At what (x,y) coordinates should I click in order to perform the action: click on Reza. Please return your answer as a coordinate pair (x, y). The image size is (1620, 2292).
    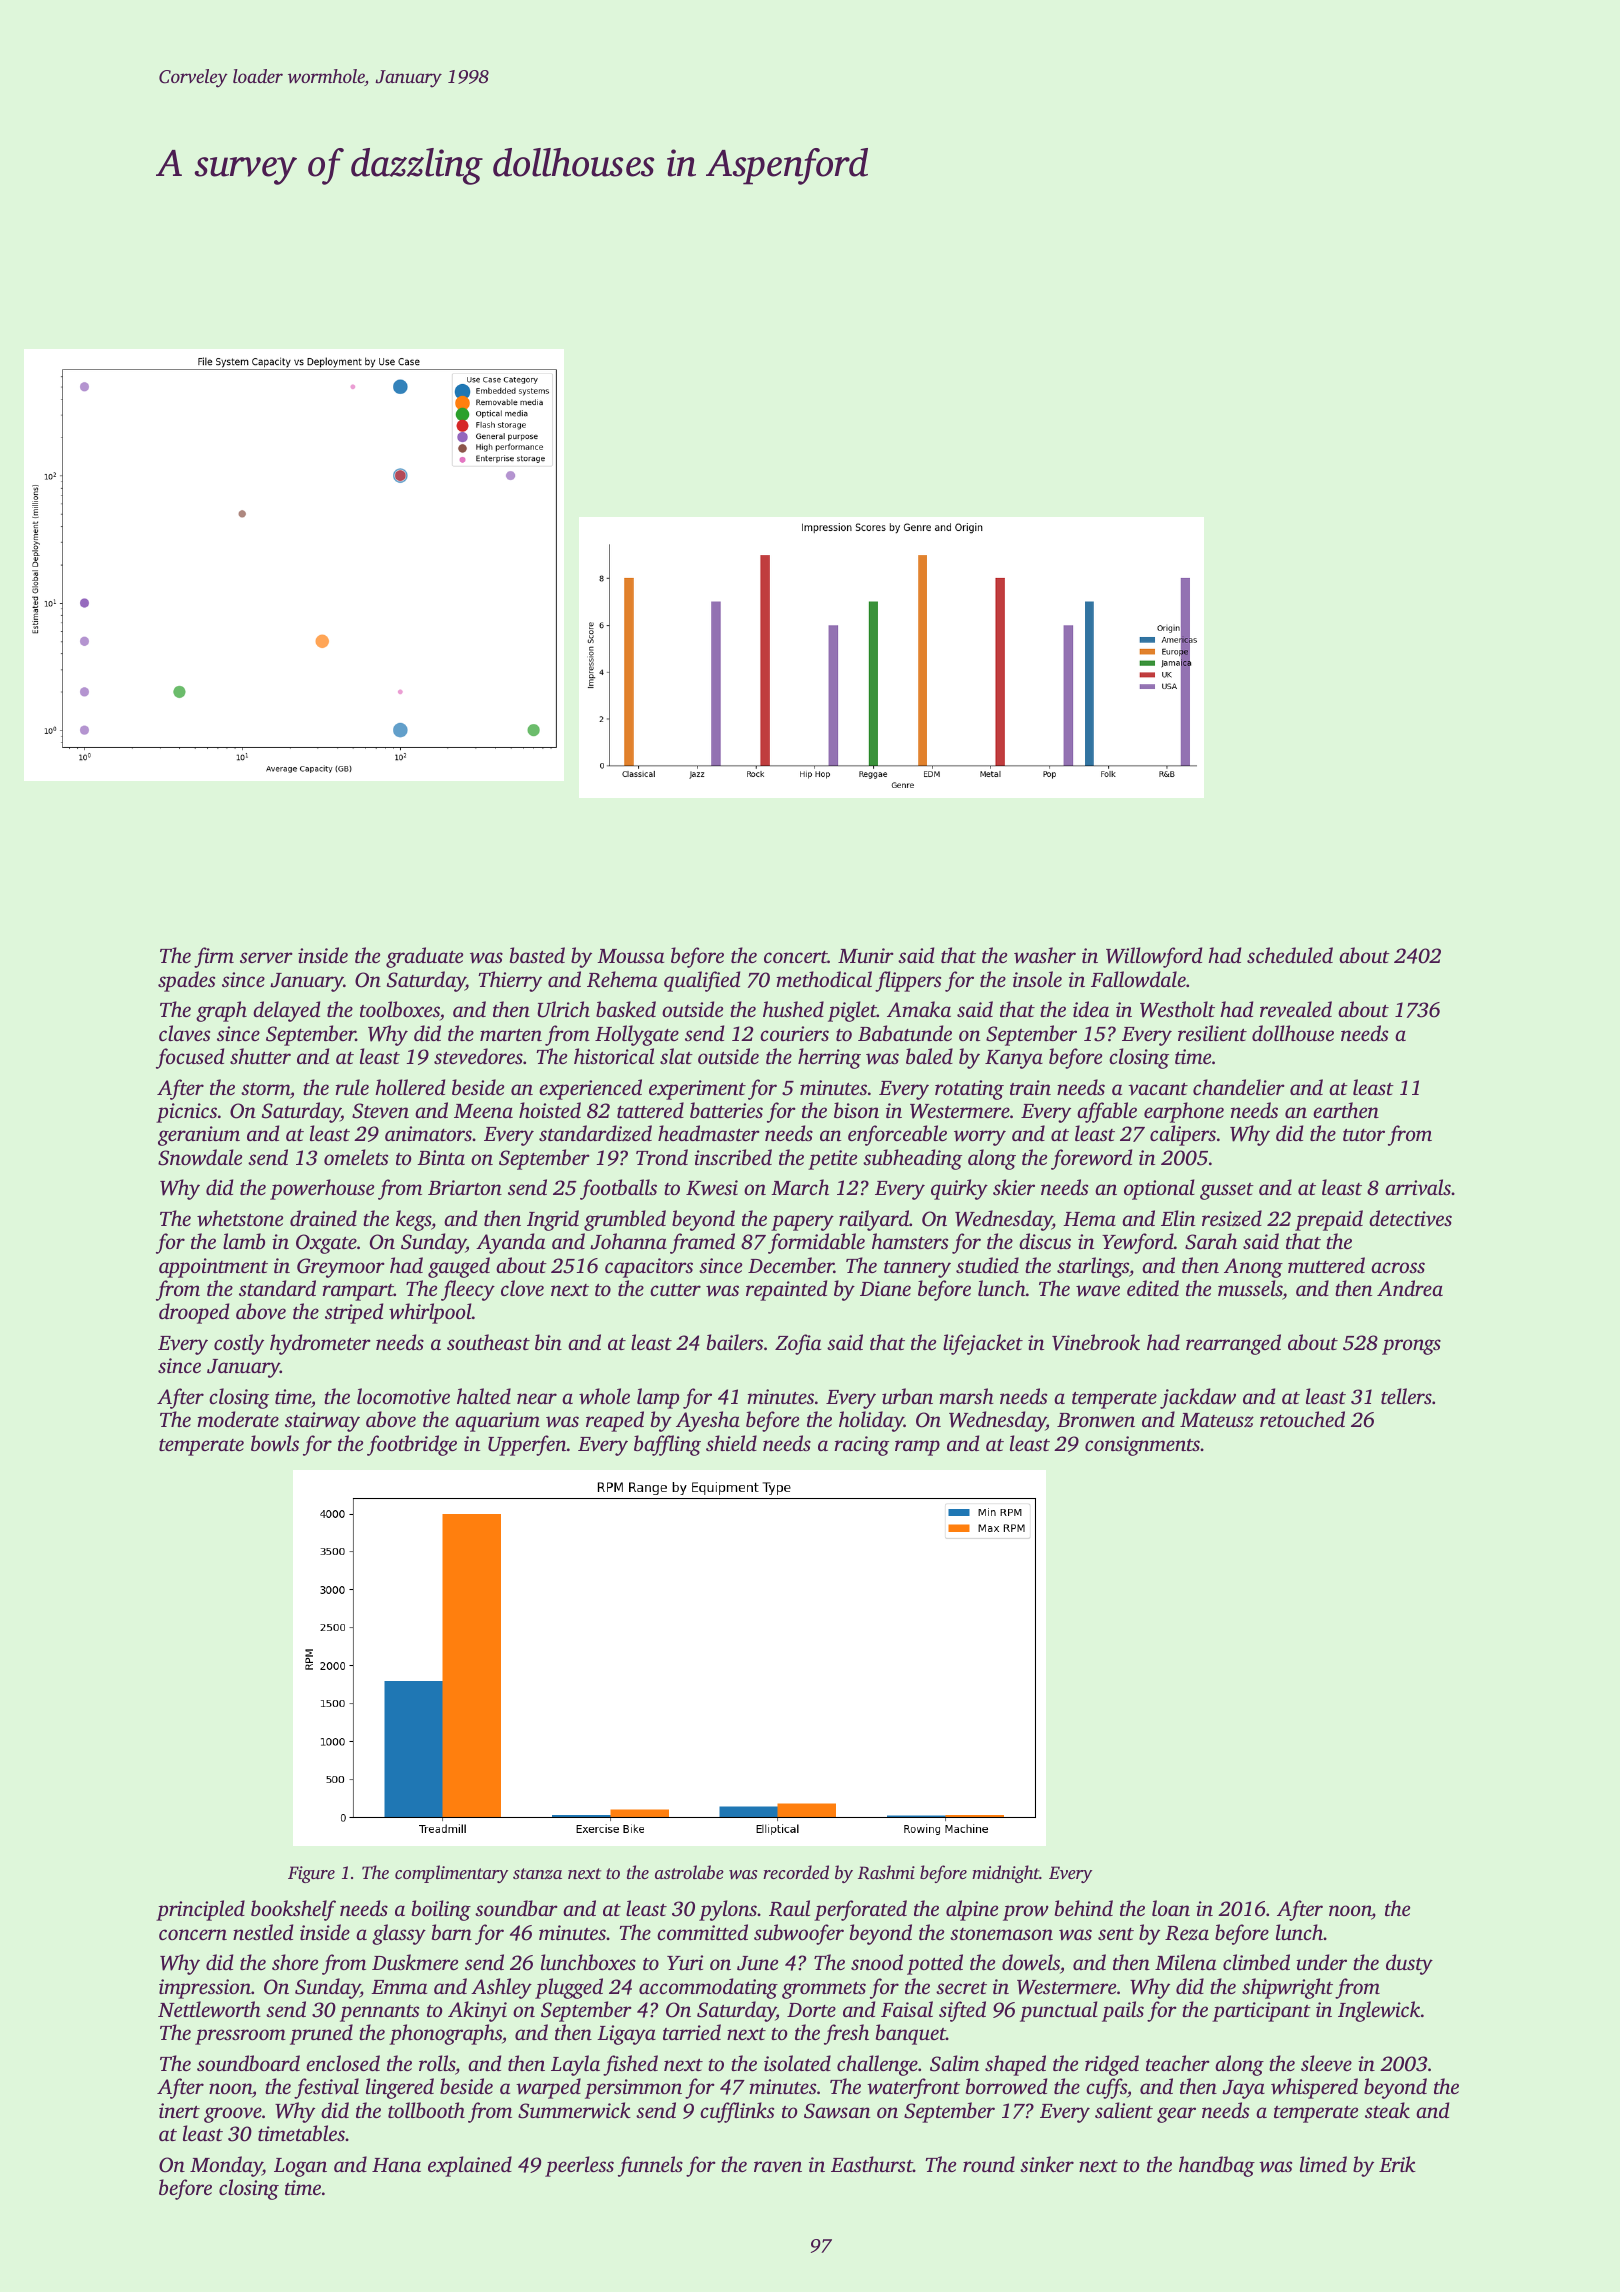
    Looking at the image, I should click on (1187, 1933).
